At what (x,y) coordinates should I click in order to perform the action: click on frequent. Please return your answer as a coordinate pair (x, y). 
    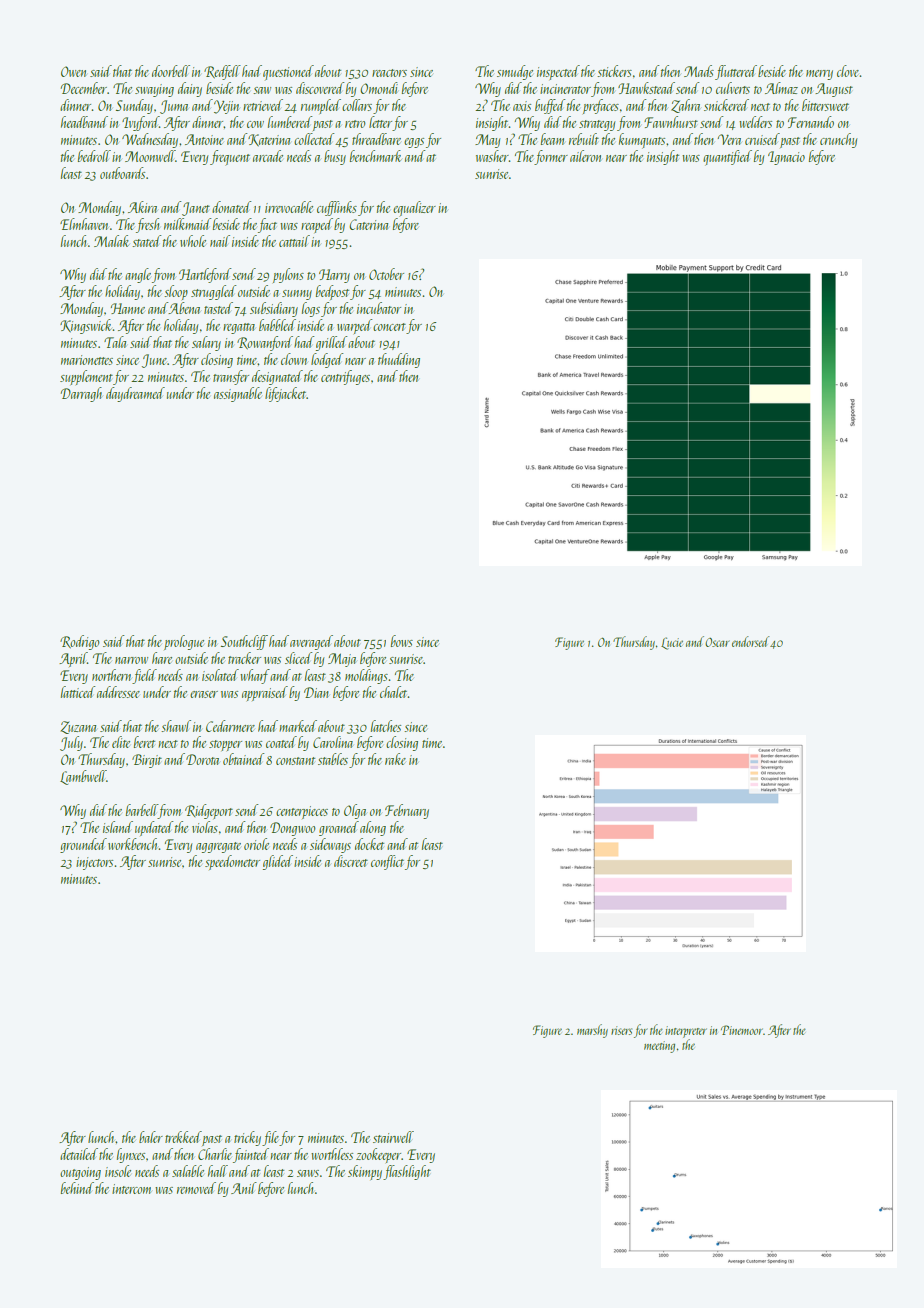
    Looking at the image, I should click on (230, 158).
